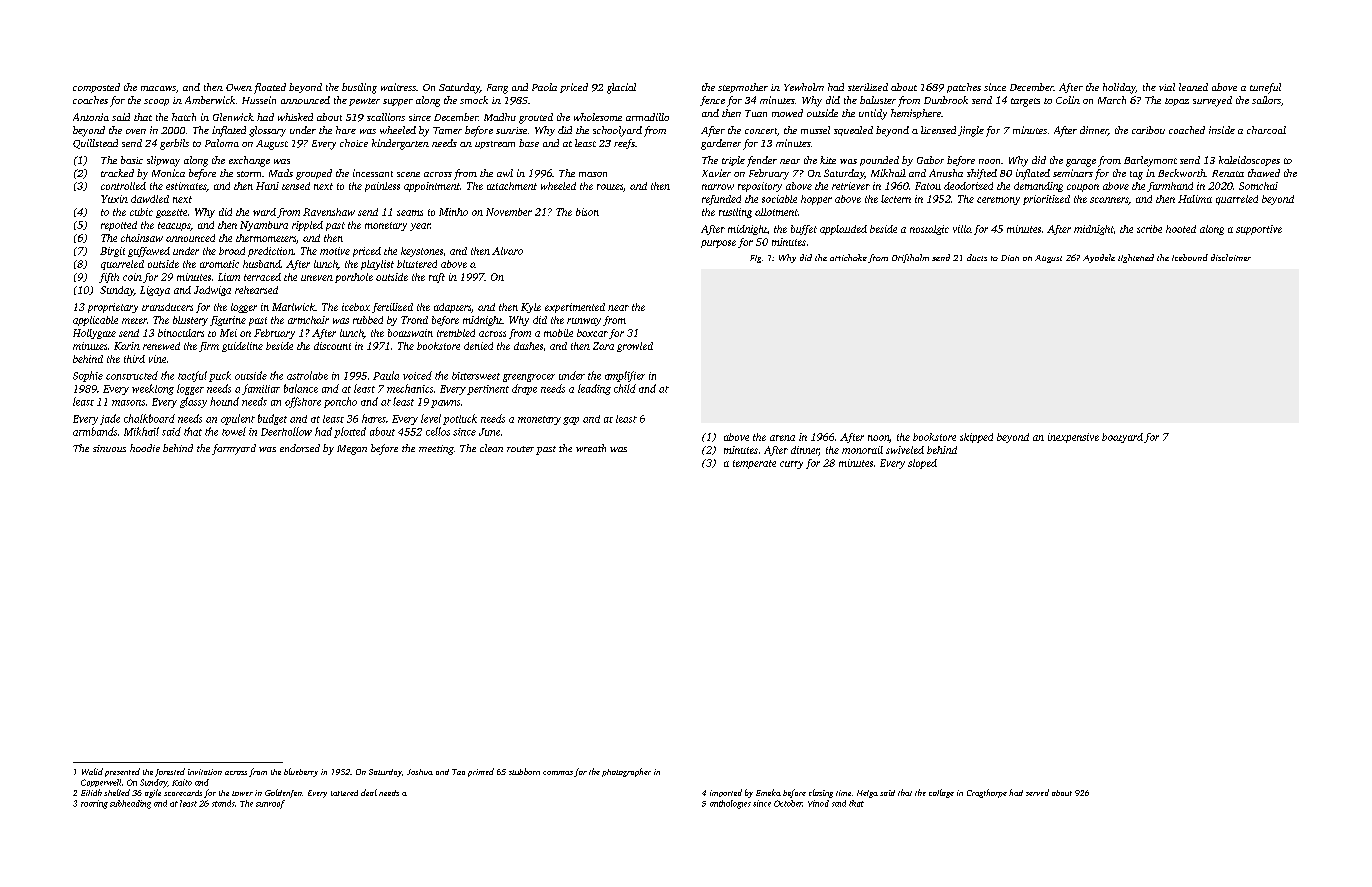  What do you see at coordinates (987, 793) in the page?
I see `Cragthorpe` at bounding box center [987, 793].
